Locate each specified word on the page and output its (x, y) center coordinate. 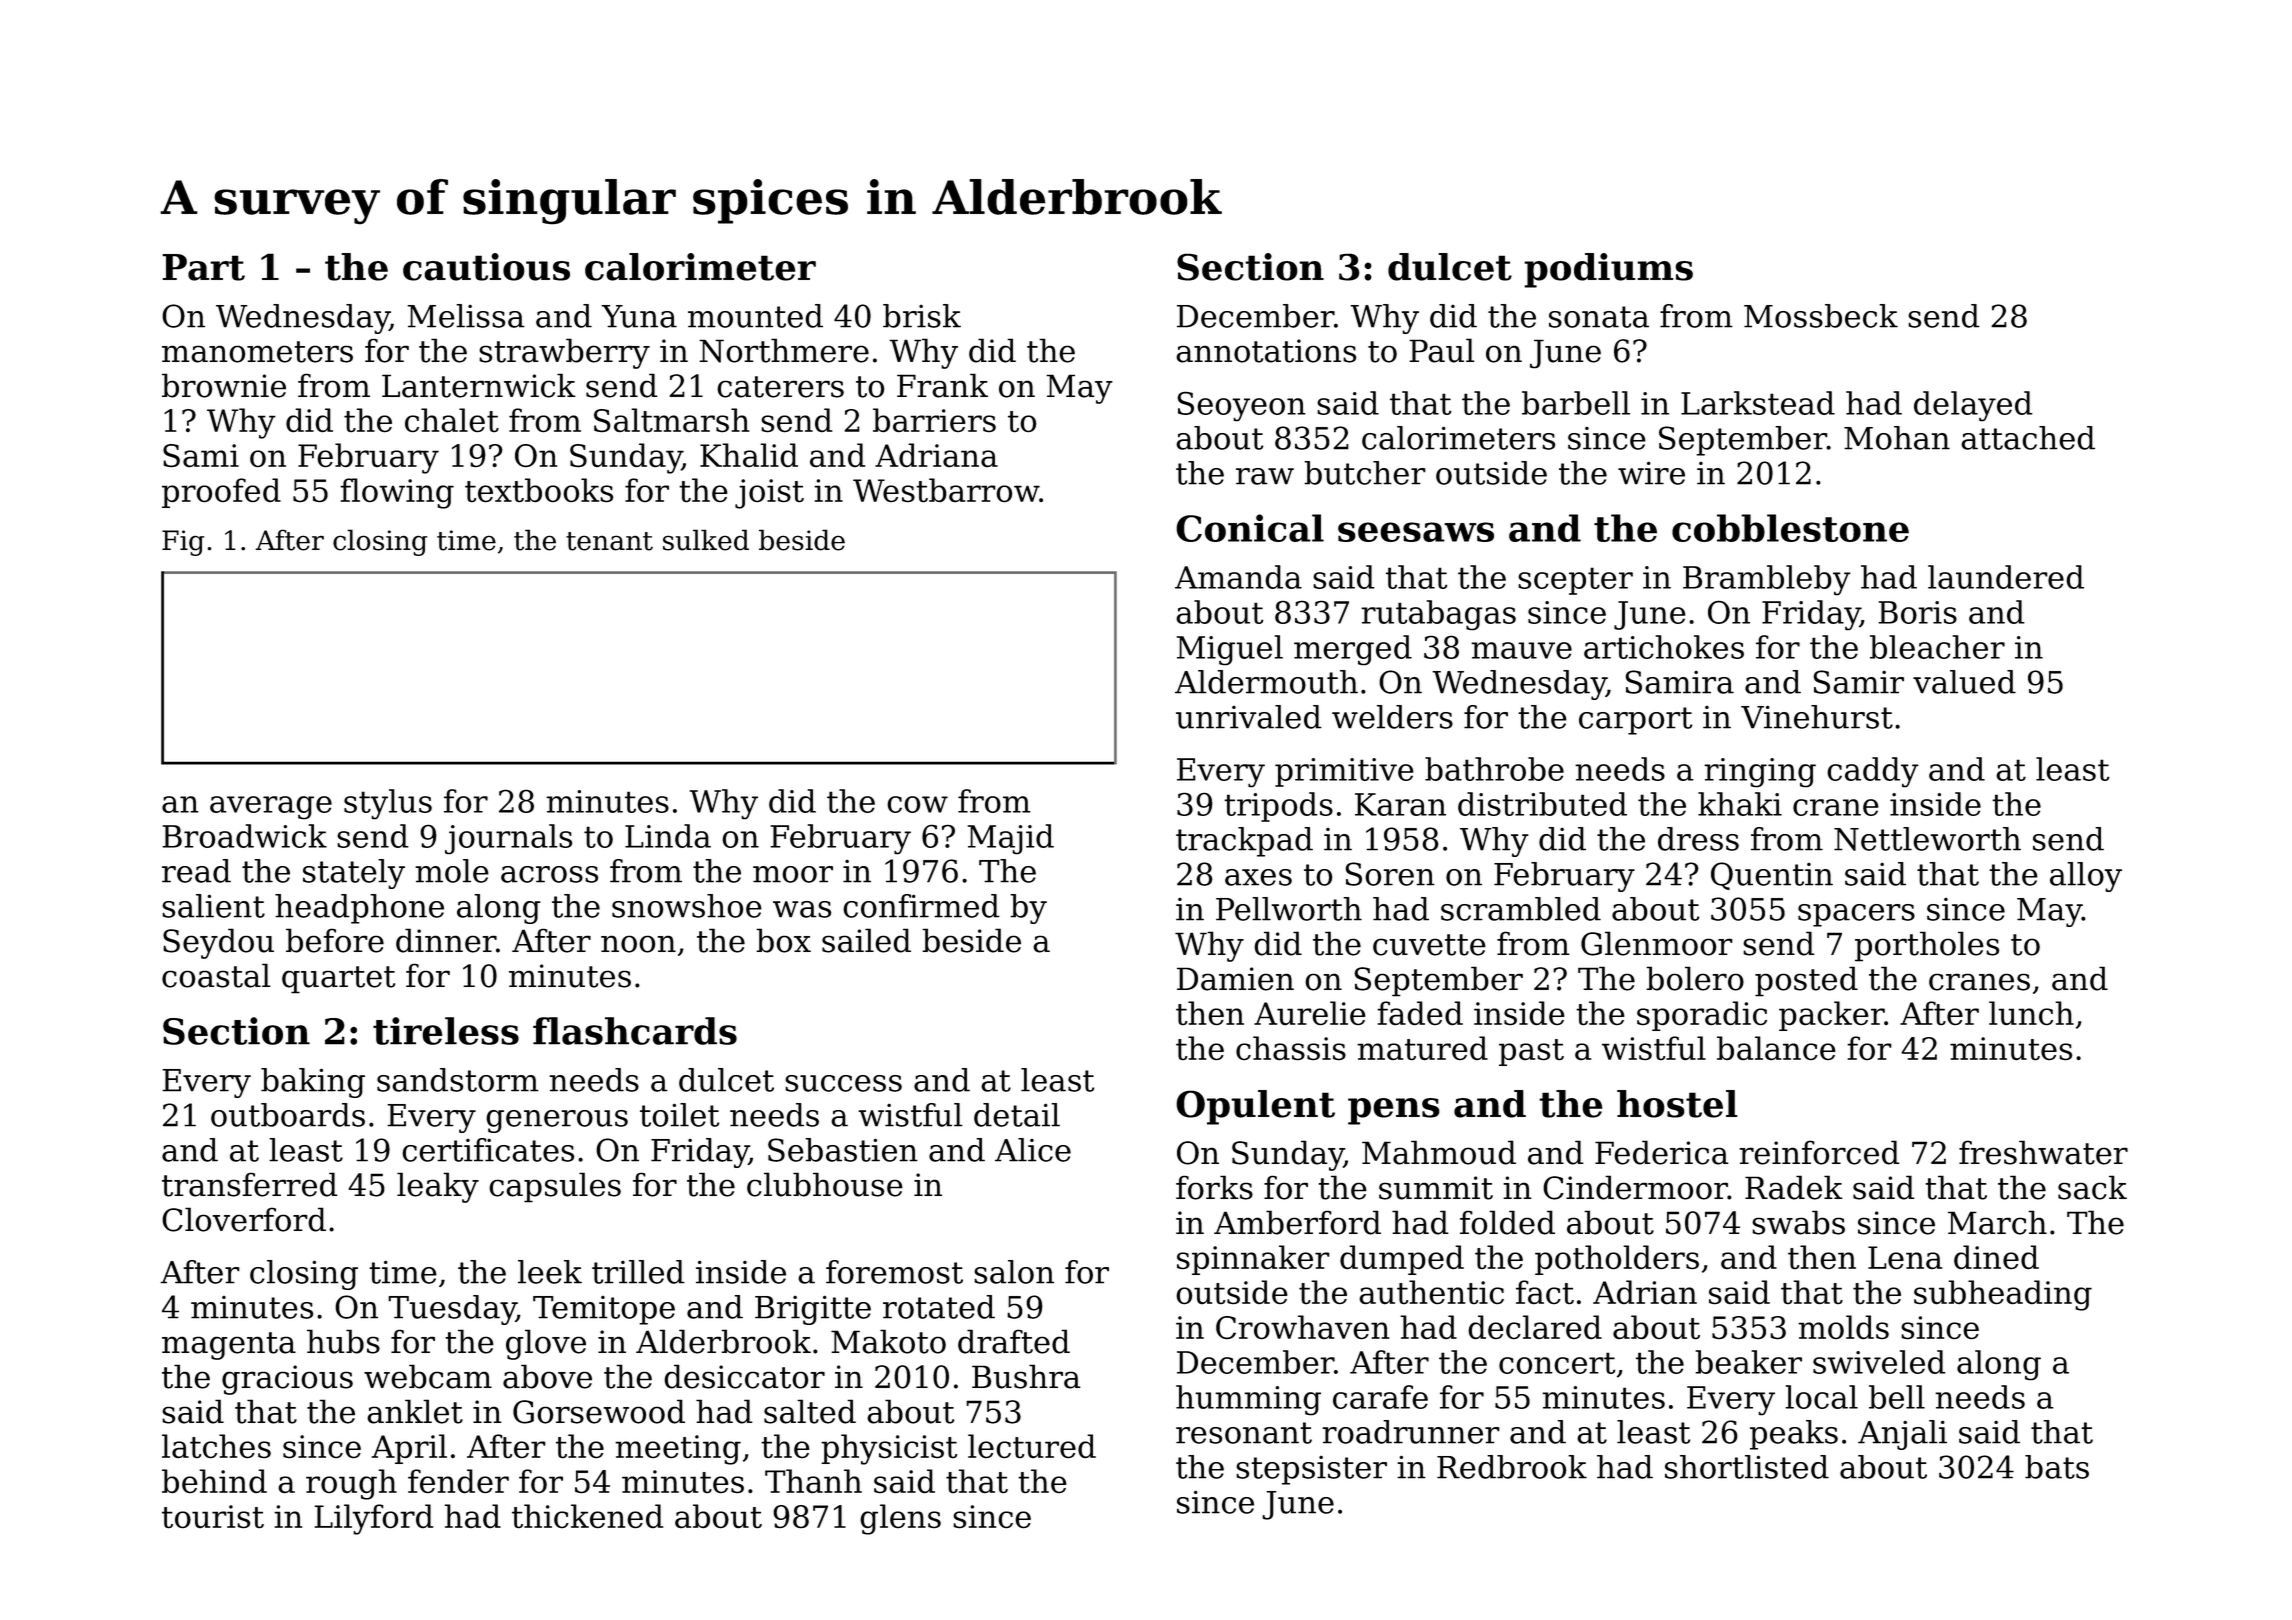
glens (900, 1519)
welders (1392, 717)
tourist (213, 1516)
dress (1698, 839)
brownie (224, 385)
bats (2057, 1467)
